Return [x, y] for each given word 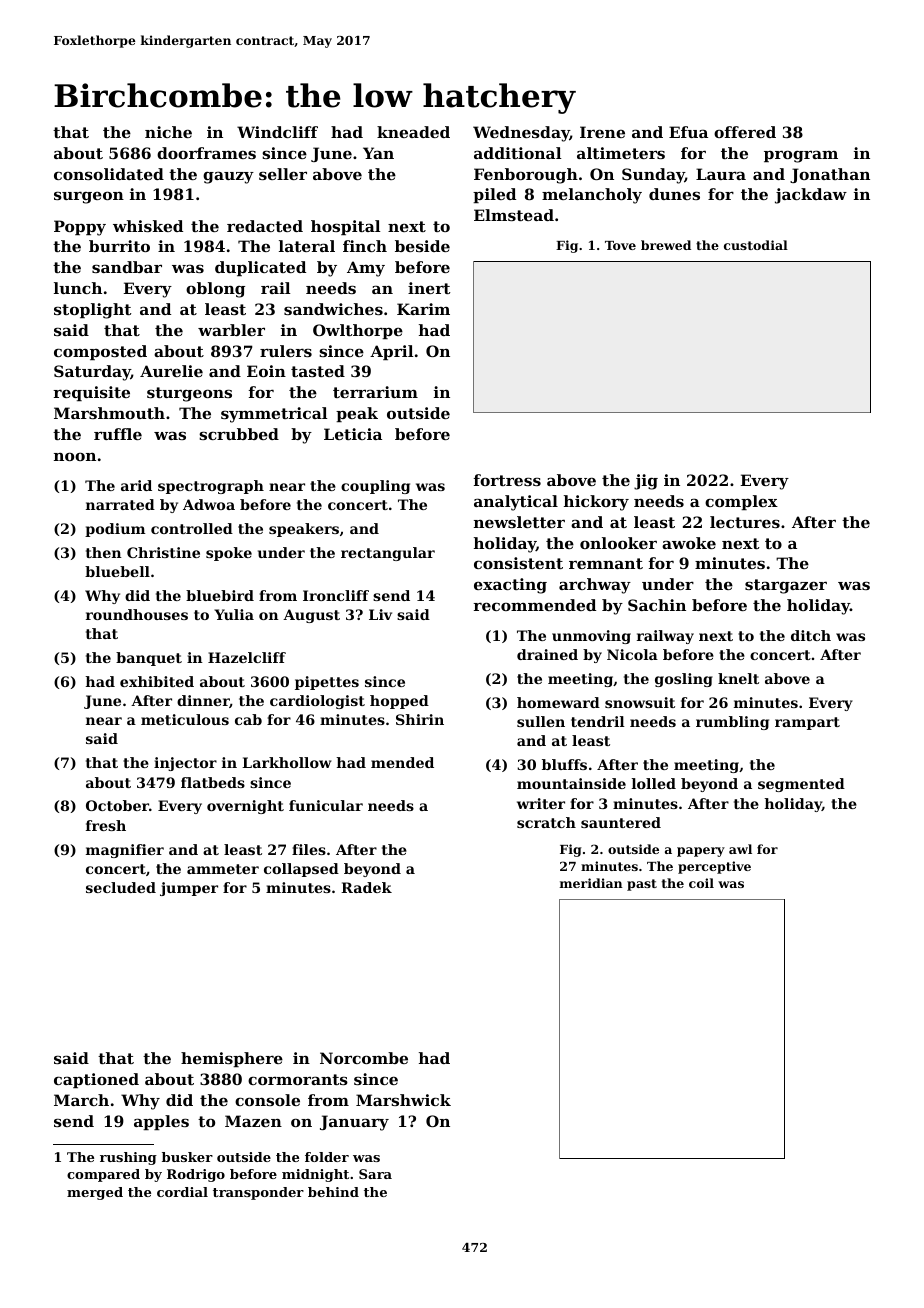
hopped [399, 702]
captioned [96, 1080]
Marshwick [403, 1100]
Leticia [353, 434]
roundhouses [137, 614]
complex [741, 502]
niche [168, 132]
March [81, 1100]
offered [745, 132]
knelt [738, 678]
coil [701, 883]
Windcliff [277, 132]
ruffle [118, 434]
